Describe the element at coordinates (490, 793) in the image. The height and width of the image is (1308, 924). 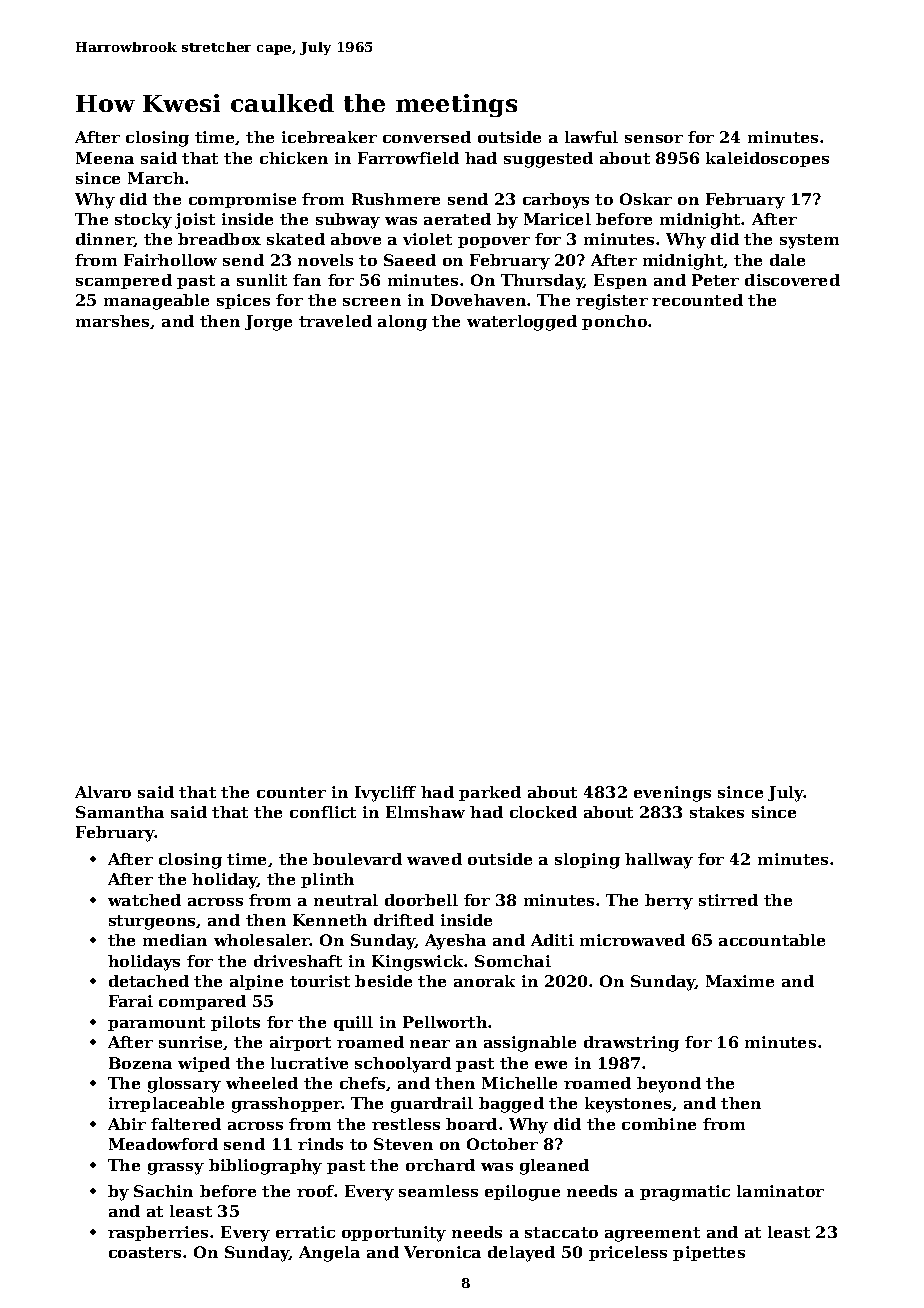
I see `parked` at that location.
